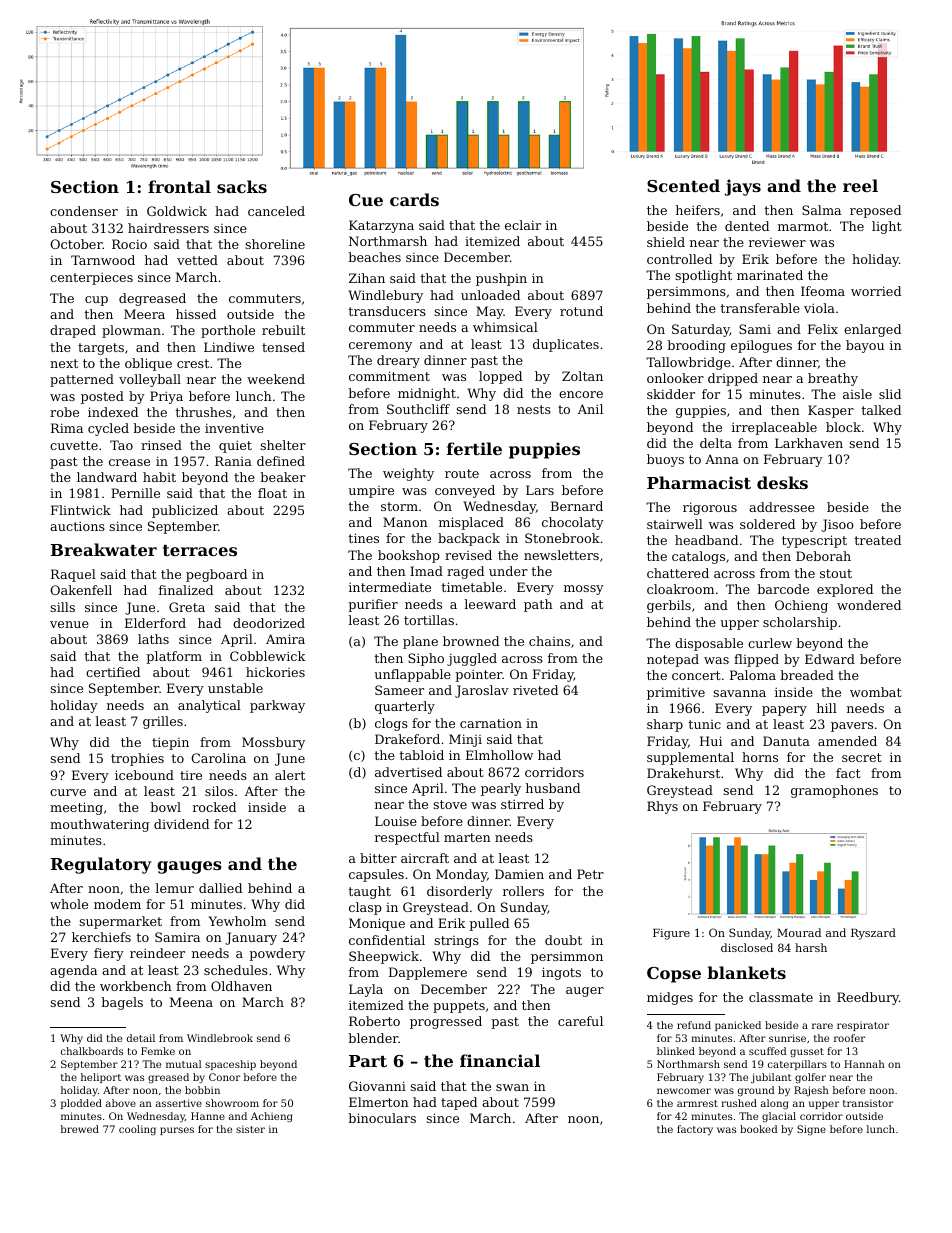  I want to click on Katarzyna, so click(381, 226).
